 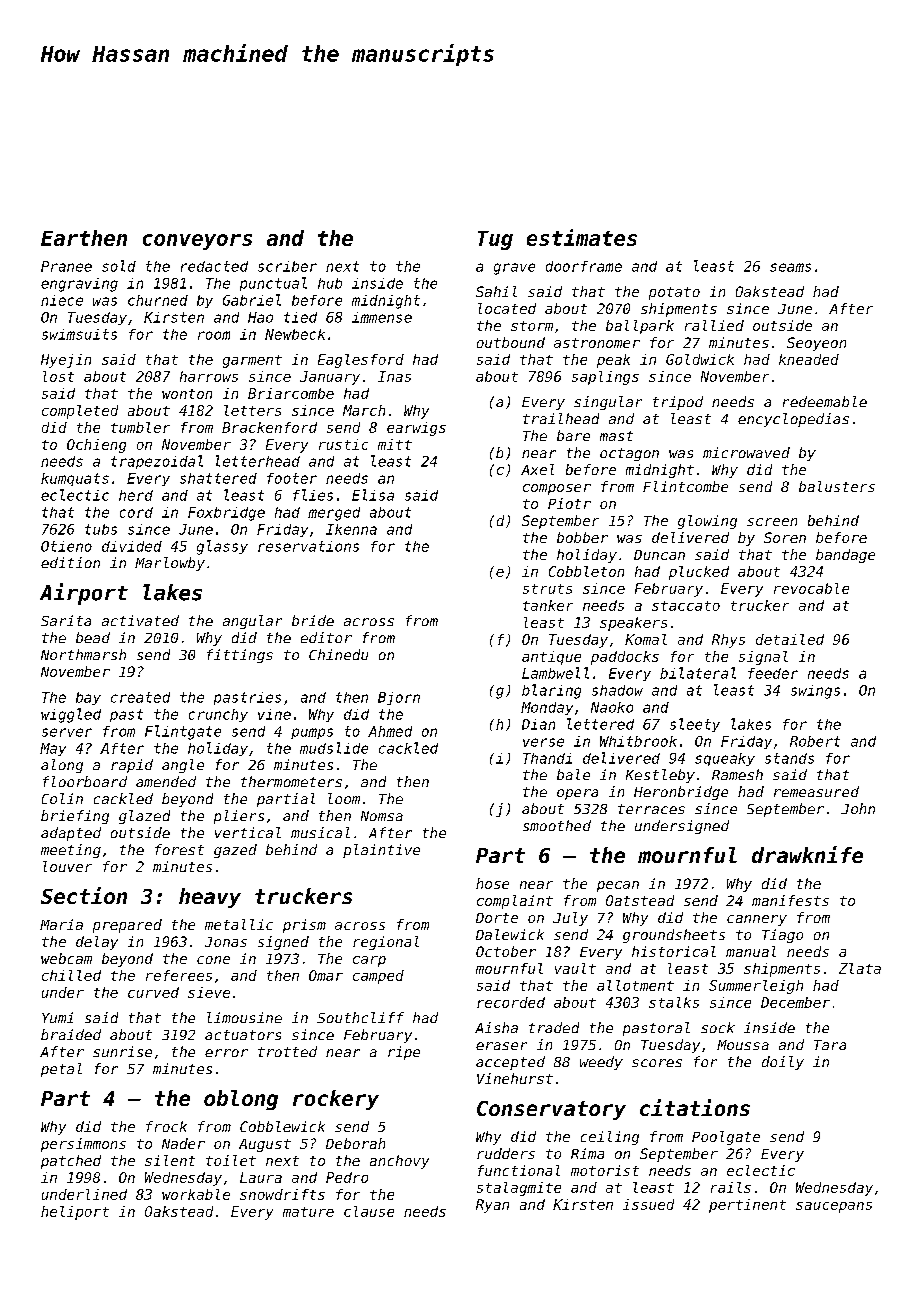 What do you see at coordinates (399, 698) in the page?
I see `Bjorn` at bounding box center [399, 698].
